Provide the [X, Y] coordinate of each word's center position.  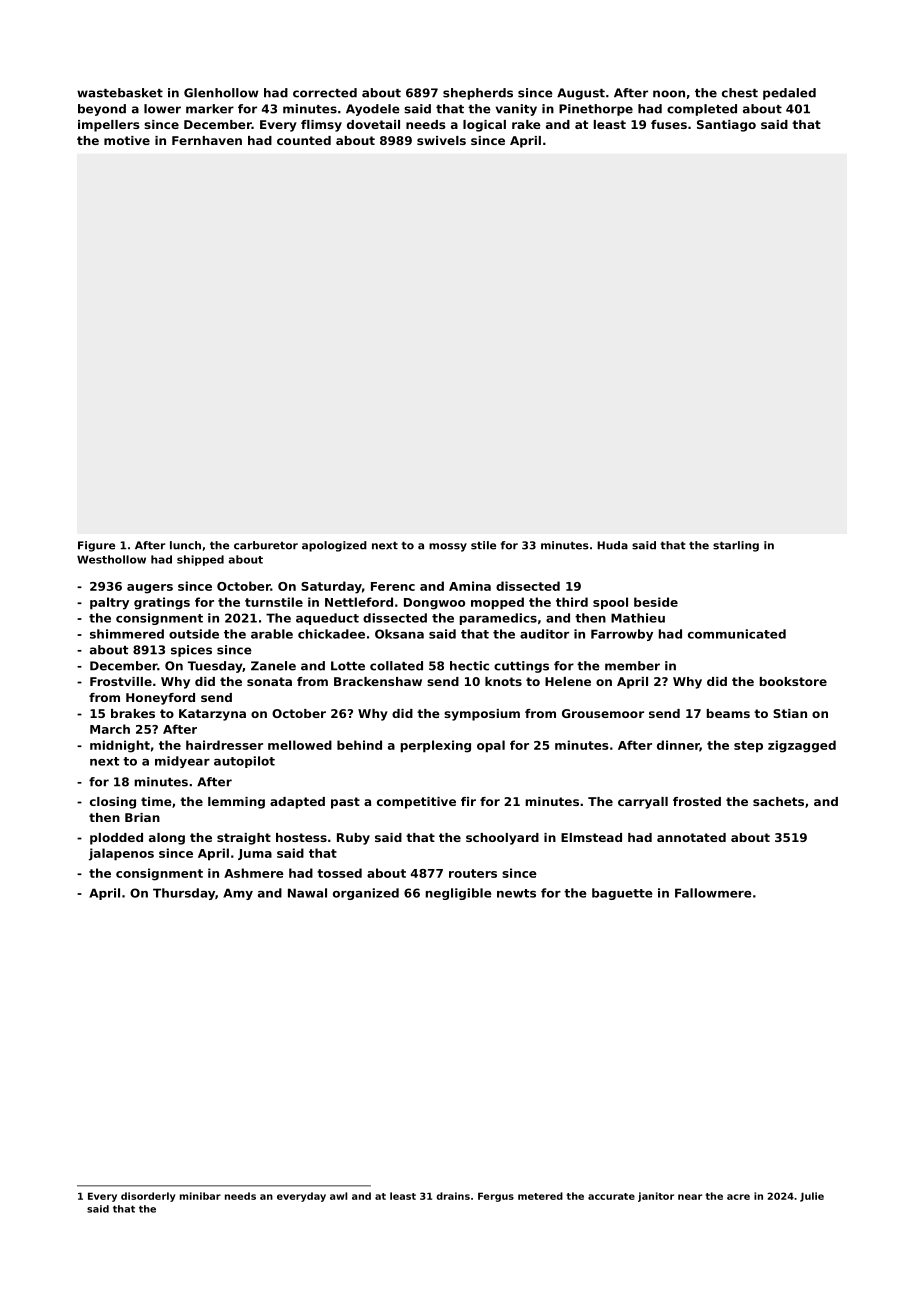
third [572, 602]
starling [736, 546]
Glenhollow [221, 93]
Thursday [184, 894]
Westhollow [111, 559]
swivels [441, 140]
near [690, 1197]
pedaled [789, 94]
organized [366, 894]
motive [127, 140]
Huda [612, 545]
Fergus [496, 1197]
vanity [516, 110]
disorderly [148, 1197]
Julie [812, 1197]
